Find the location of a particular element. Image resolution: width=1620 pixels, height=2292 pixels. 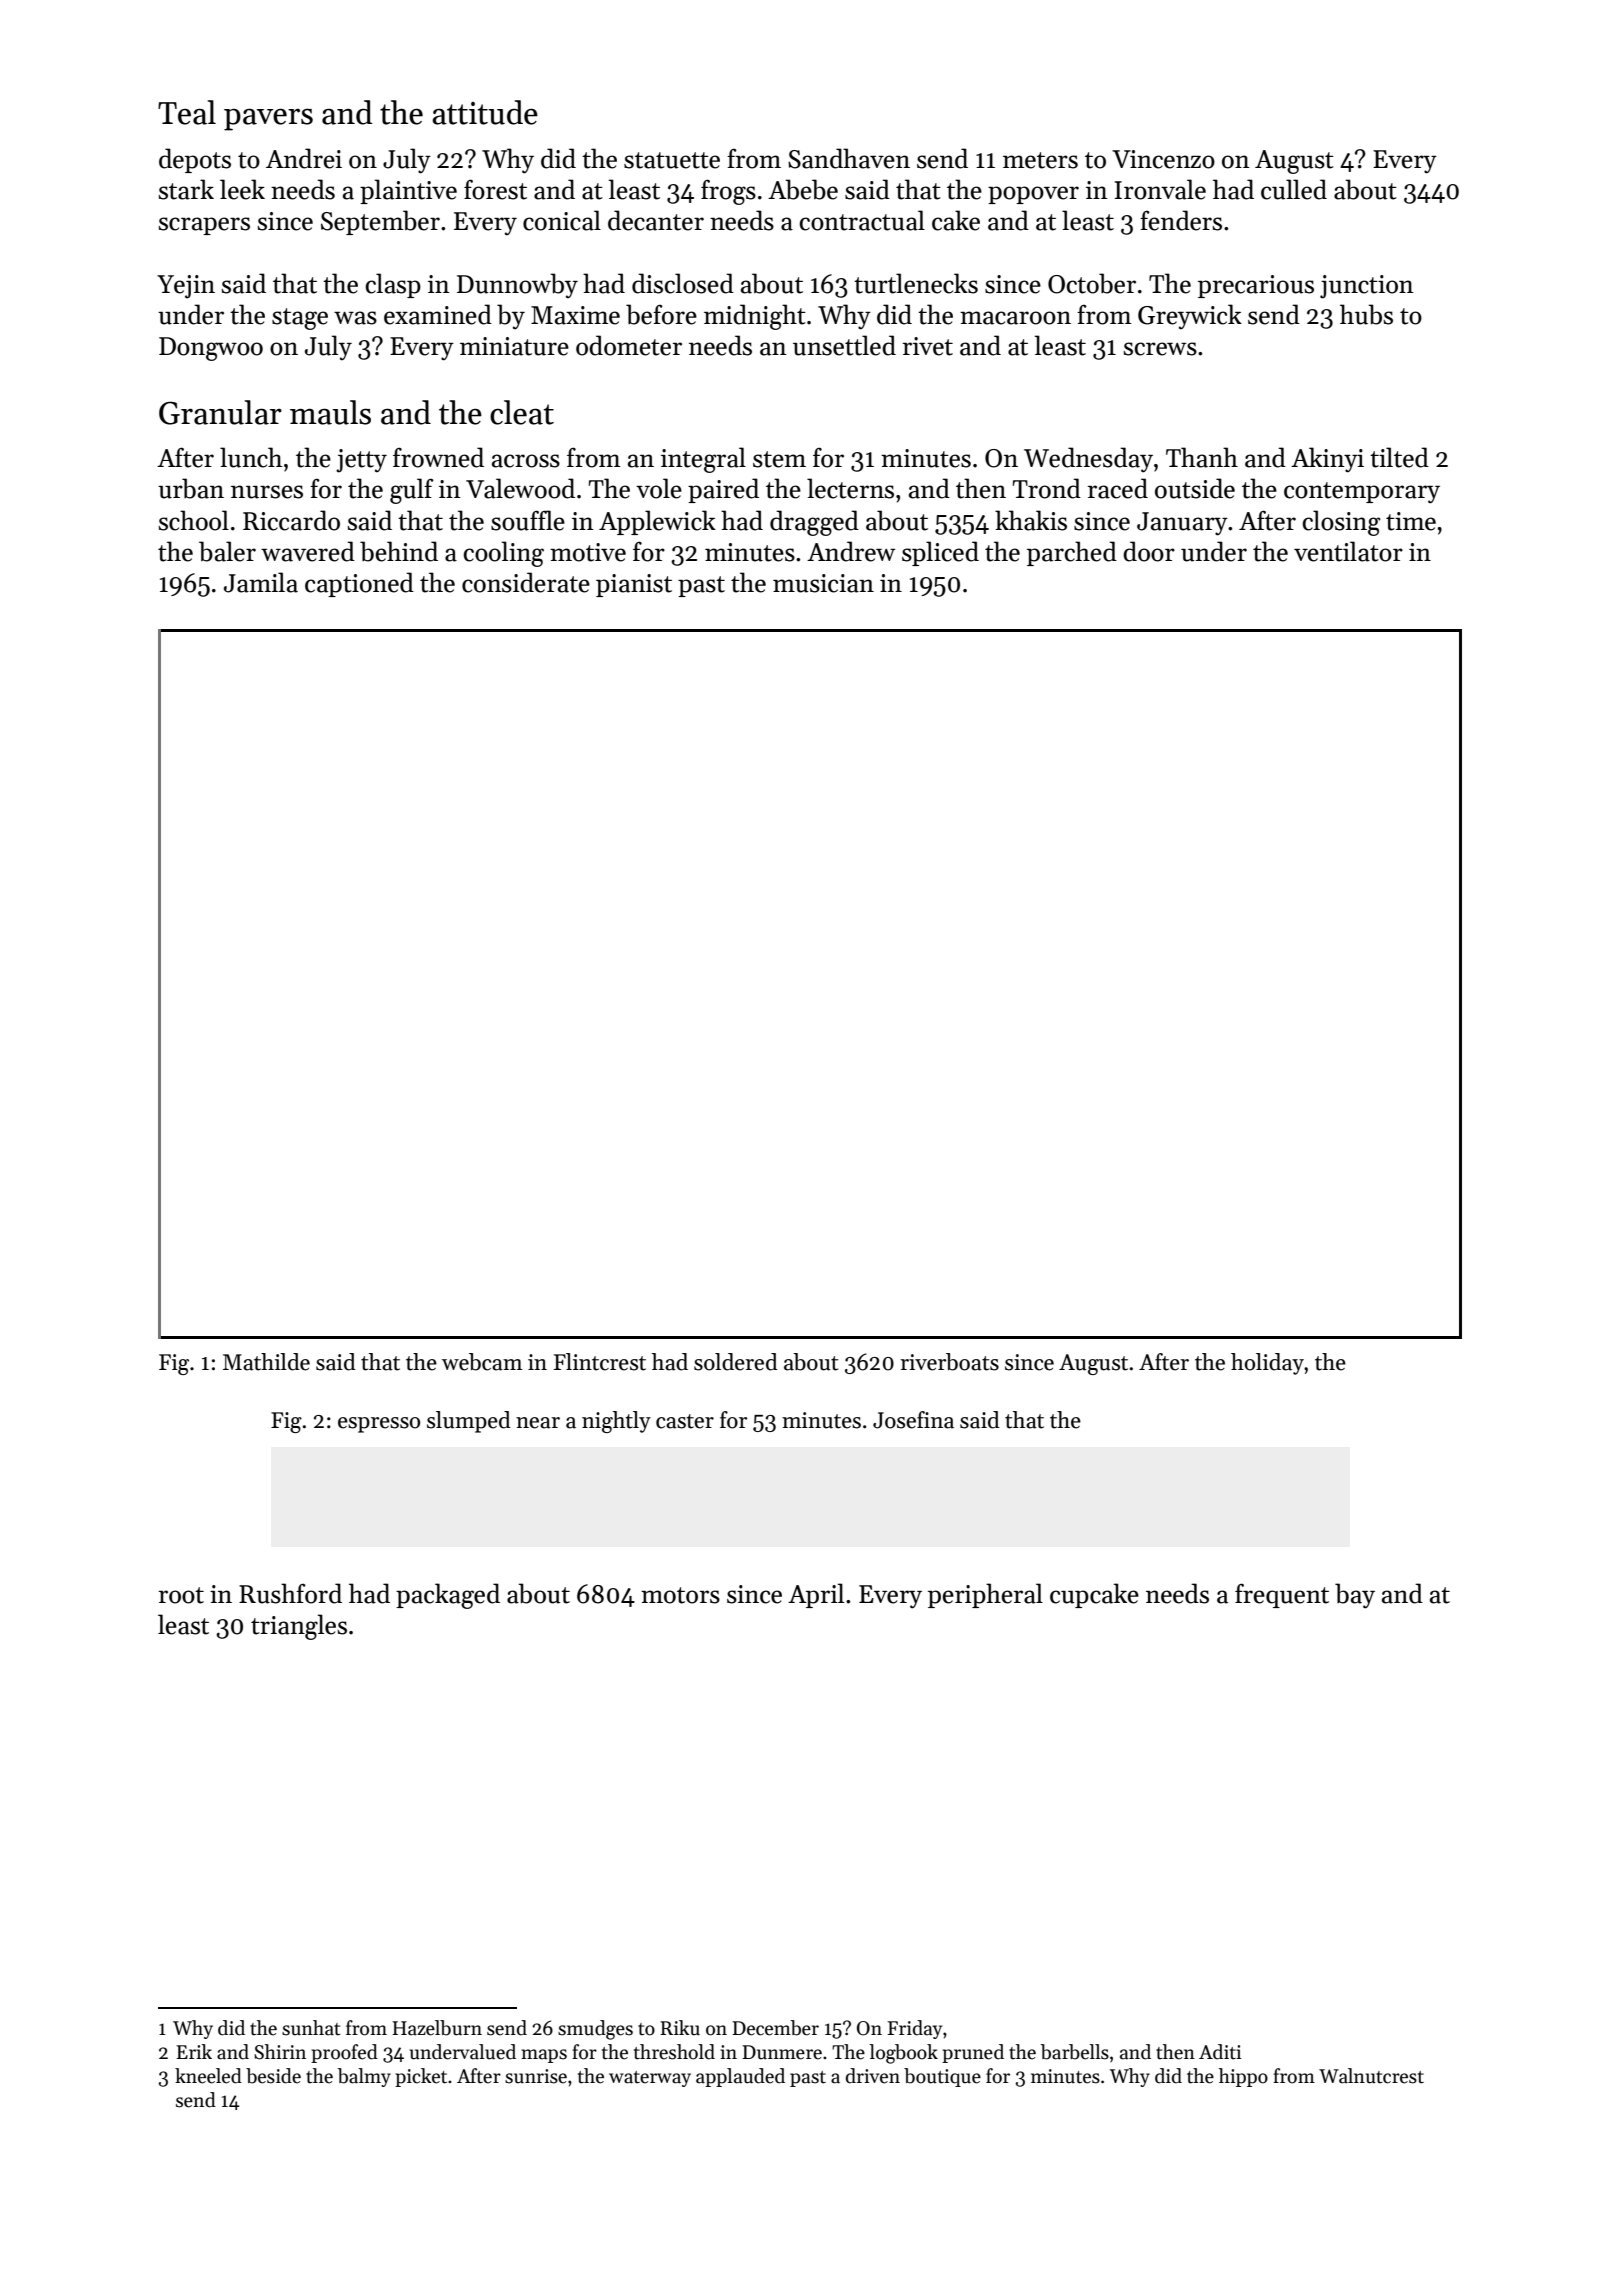

Vincenzo is located at coordinates (1163, 159).
